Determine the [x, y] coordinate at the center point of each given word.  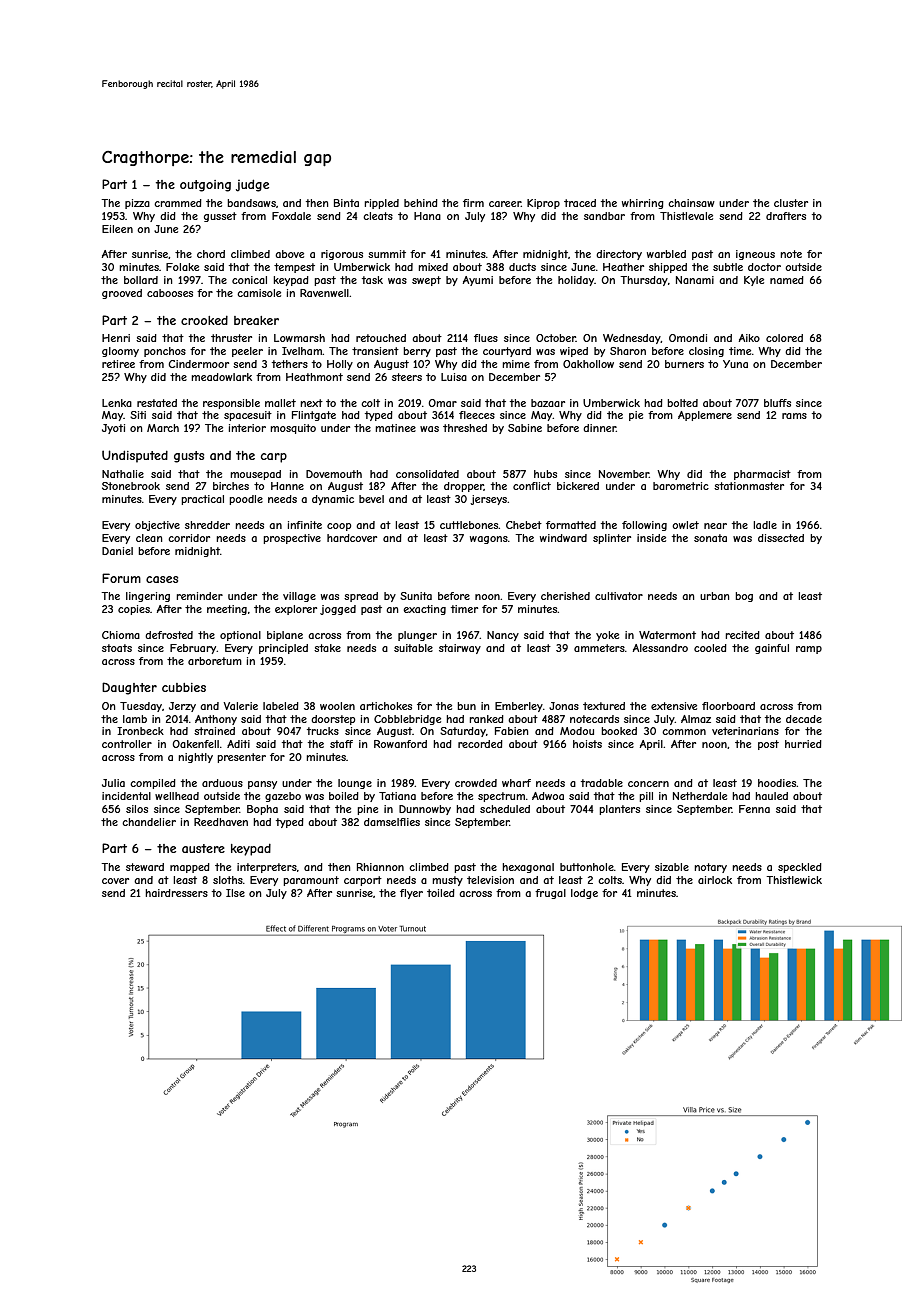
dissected [781, 538]
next [311, 403]
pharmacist [762, 475]
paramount [311, 881]
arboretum [215, 661]
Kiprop [543, 204]
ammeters [599, 648]
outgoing [205, 186]
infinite [305, 525]
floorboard [728, 706]
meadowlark [221, 377]
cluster [791, 203]
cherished [565, 596]
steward [145, 867]
